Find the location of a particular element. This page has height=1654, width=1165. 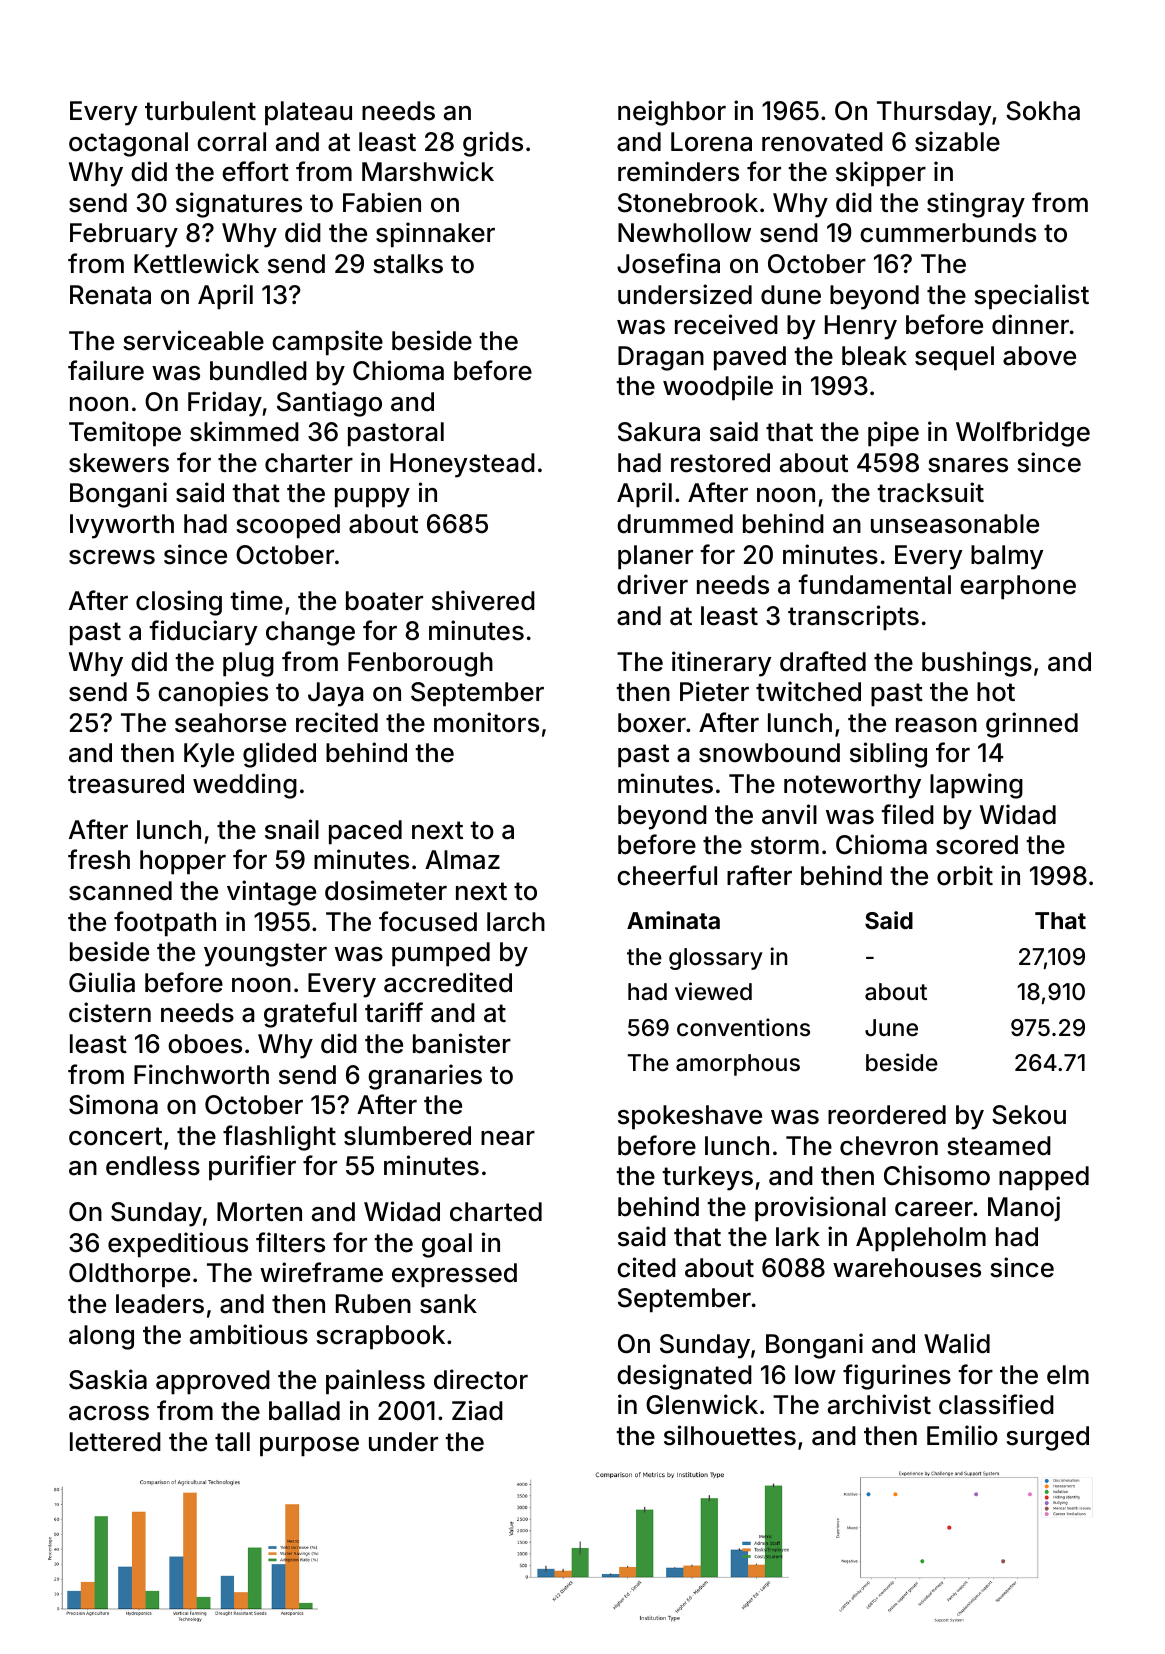

archivist is located at coordinates (879, 1404).
